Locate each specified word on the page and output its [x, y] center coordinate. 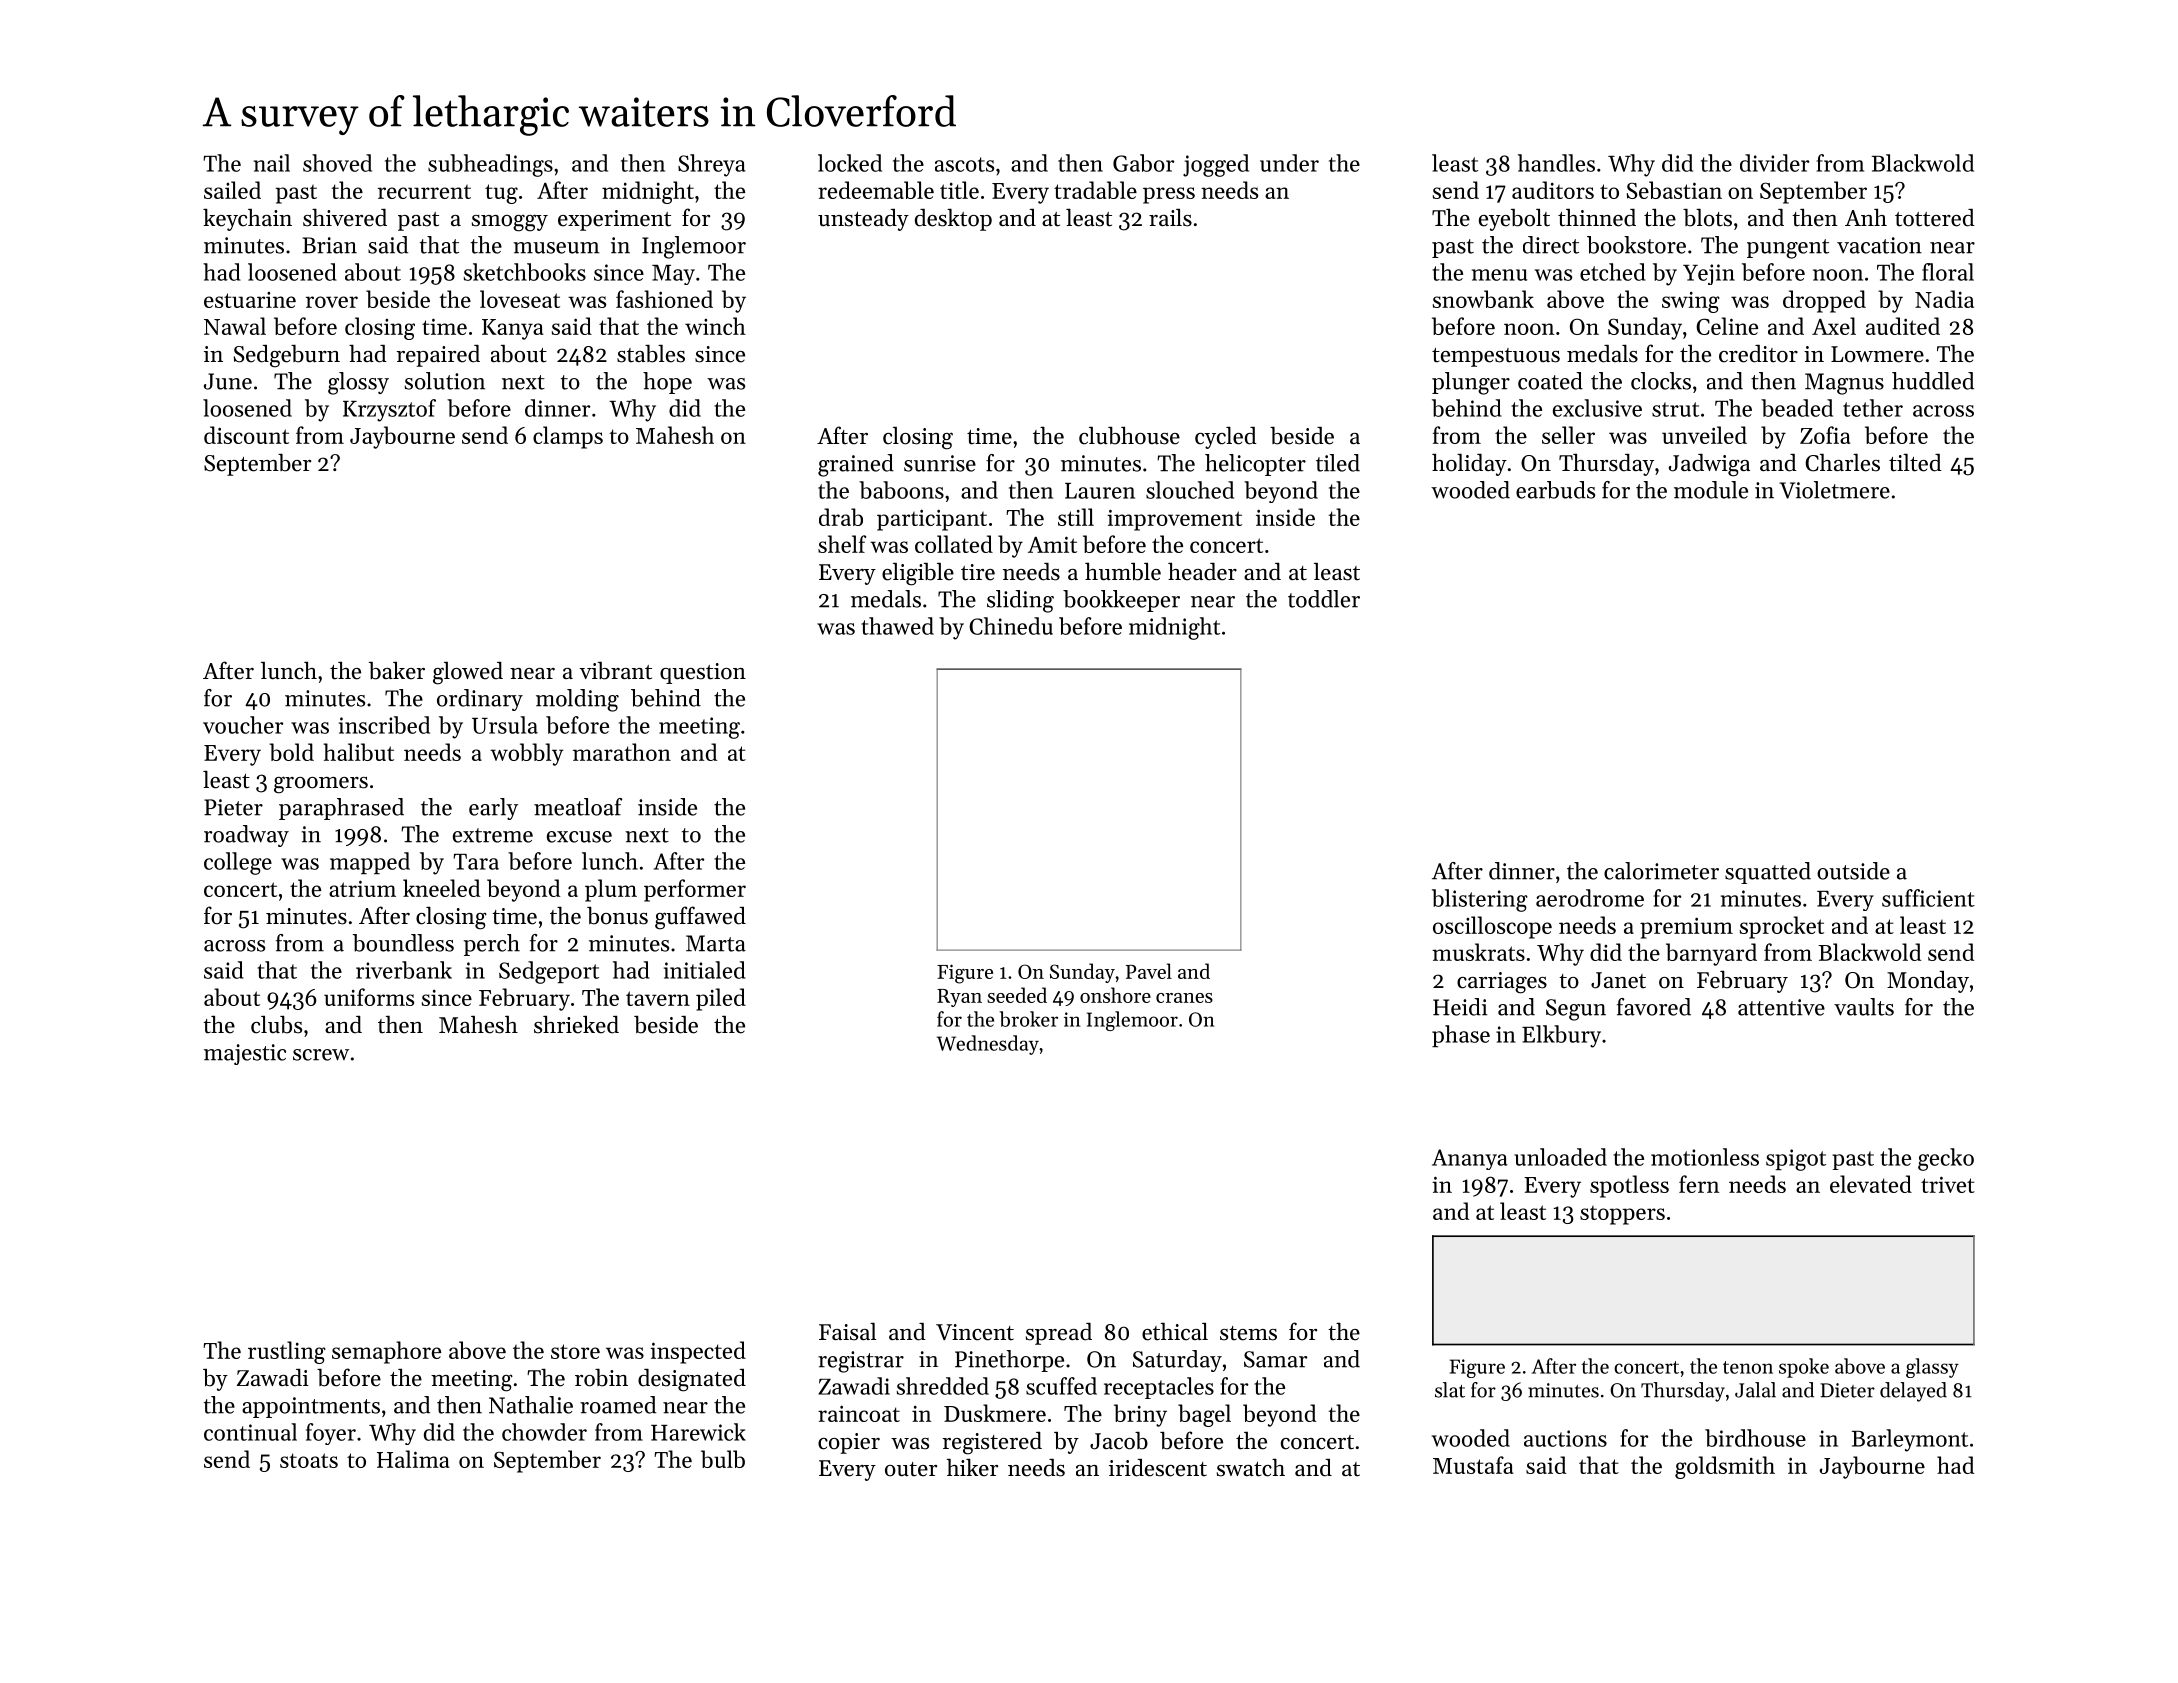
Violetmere [1834, 490]
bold [291, 752]
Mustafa [1473, 1465]
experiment [614, 220]
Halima [413, 1459]
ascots [964, 164]
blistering [1480, 900]
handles [1556, 163]
